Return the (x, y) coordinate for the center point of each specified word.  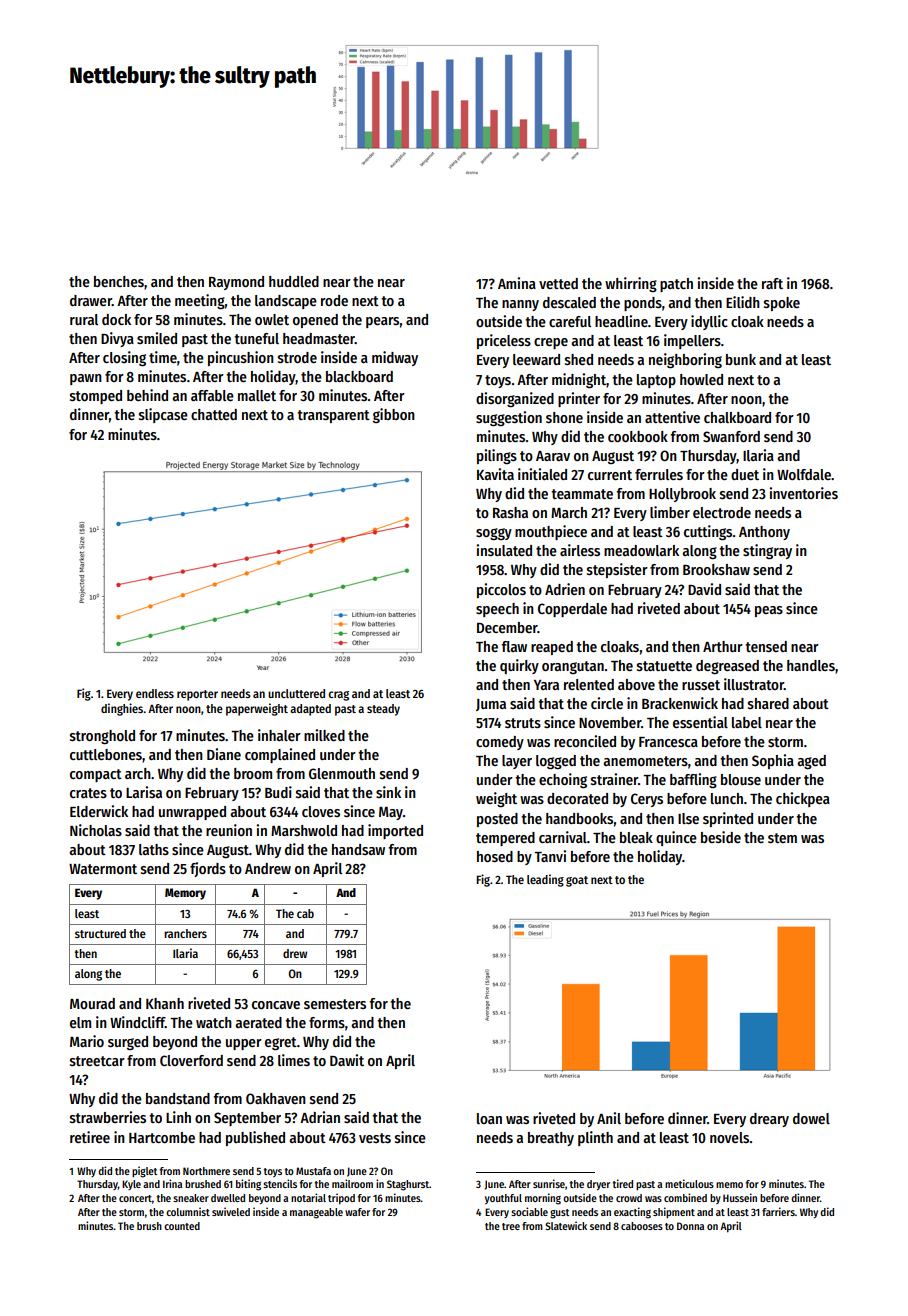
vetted (558, 283)
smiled (157, 338)
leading (545, 880)
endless (155, 693)
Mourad (92, 1003)
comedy (500, 743)
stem (782, 838)
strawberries (108, 1117)
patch (676, 285)
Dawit (347, 1060)
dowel (811, 1118)
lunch (727, 798)
